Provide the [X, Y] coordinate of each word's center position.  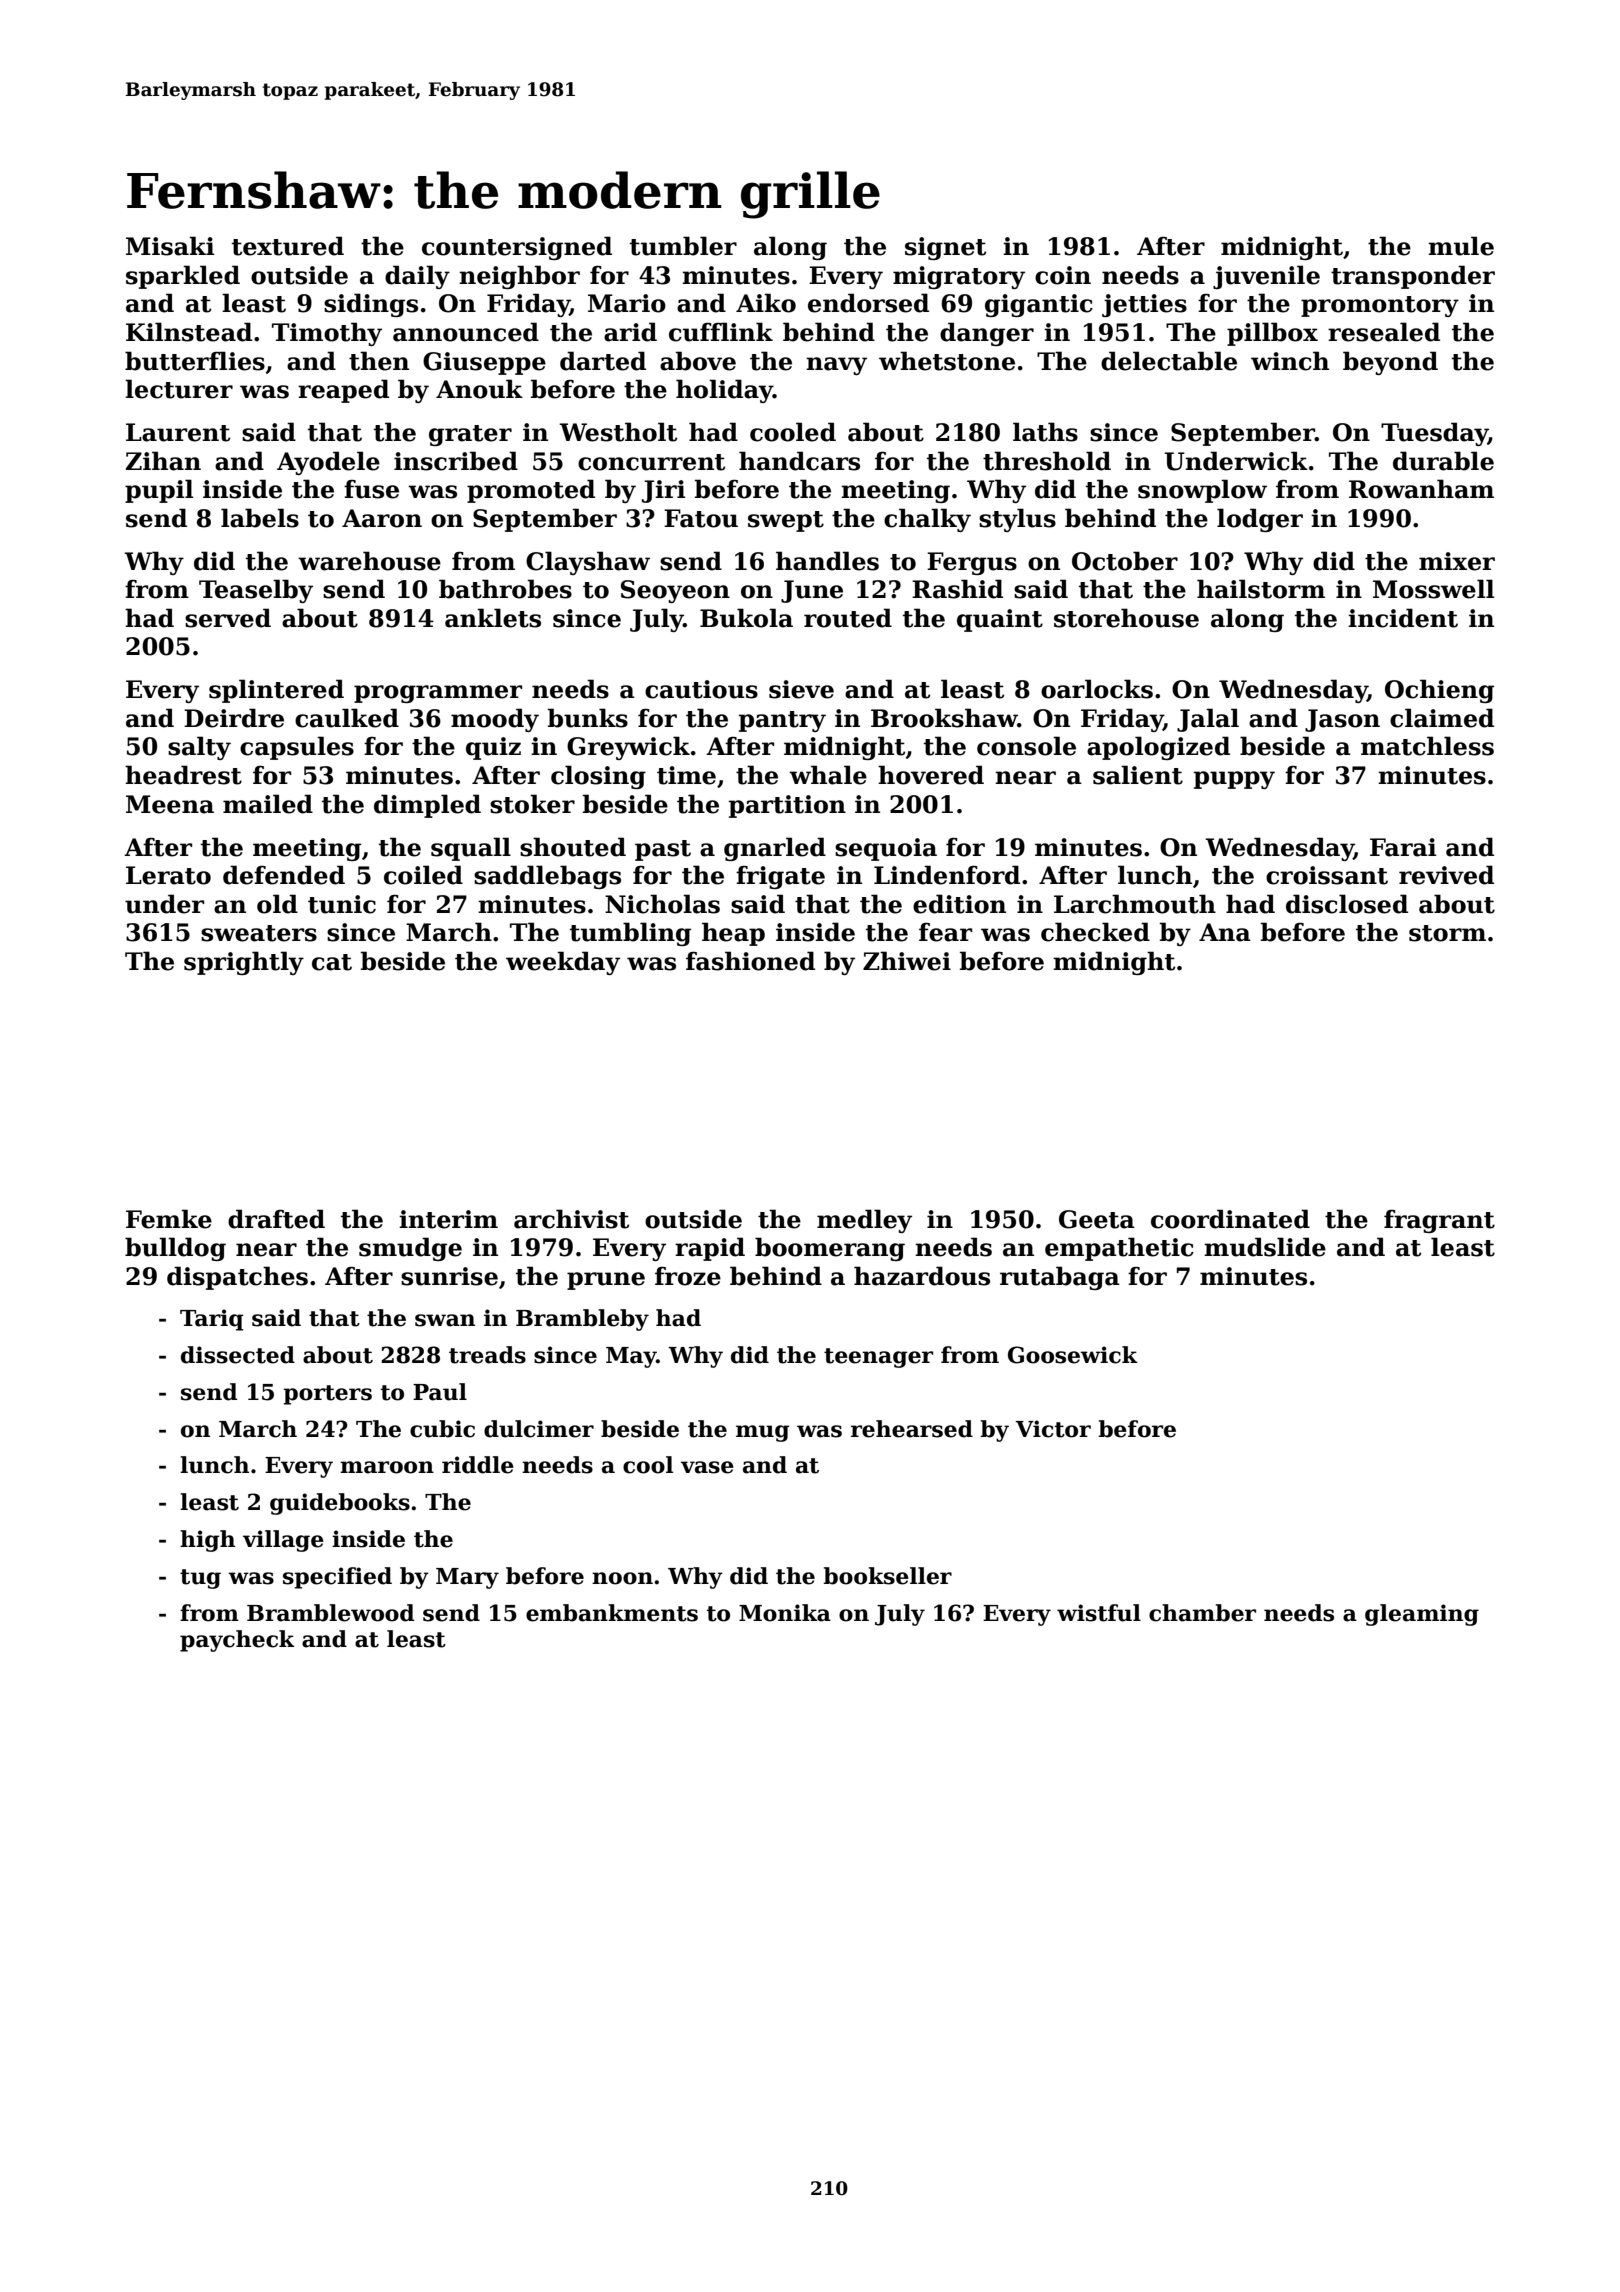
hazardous [922, 1276]
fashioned [750, 961]
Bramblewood [330, 1613]
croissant [1327, 875]
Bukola [746, 618]
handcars [799, 461]
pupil [159, 491]
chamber [1202, 1613]
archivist [571, 1219]
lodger [1260, 520]
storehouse [1126, 618]
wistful [1099, 1613]
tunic [342, 904]
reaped [343, 391]
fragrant [1439, 1221]
